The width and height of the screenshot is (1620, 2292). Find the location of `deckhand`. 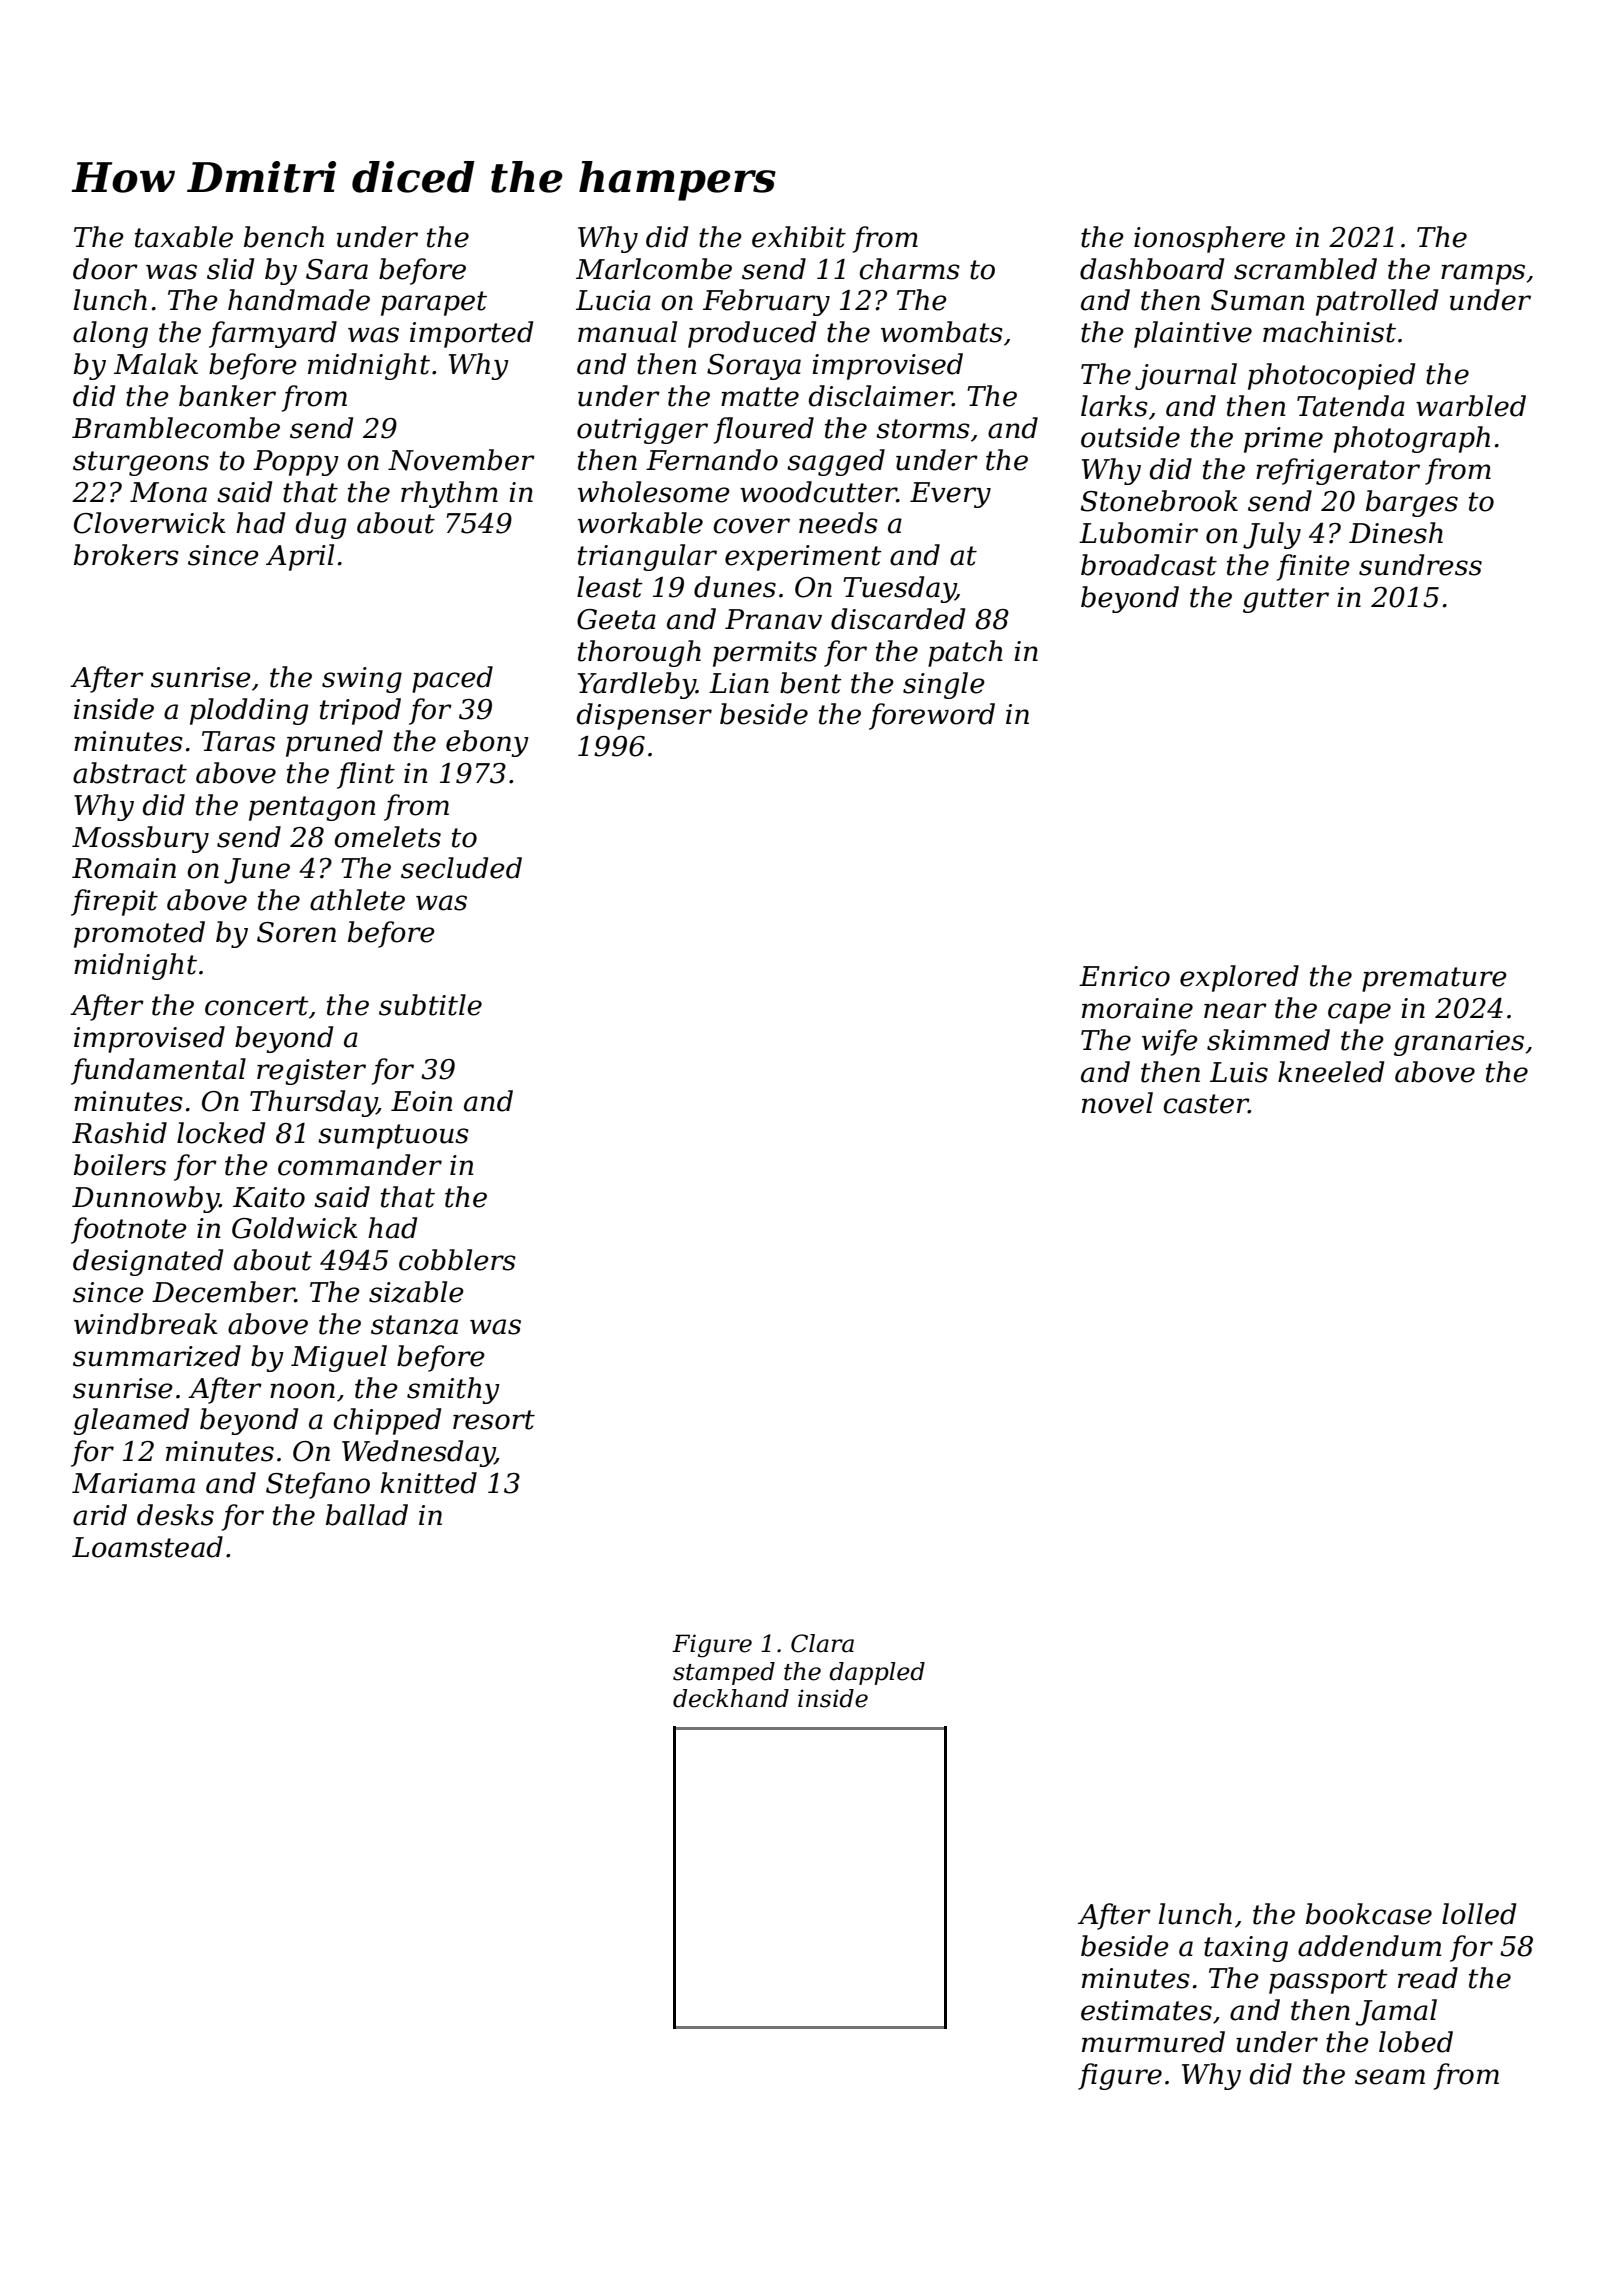

deckhand is located at coordinates (731, 1698).
